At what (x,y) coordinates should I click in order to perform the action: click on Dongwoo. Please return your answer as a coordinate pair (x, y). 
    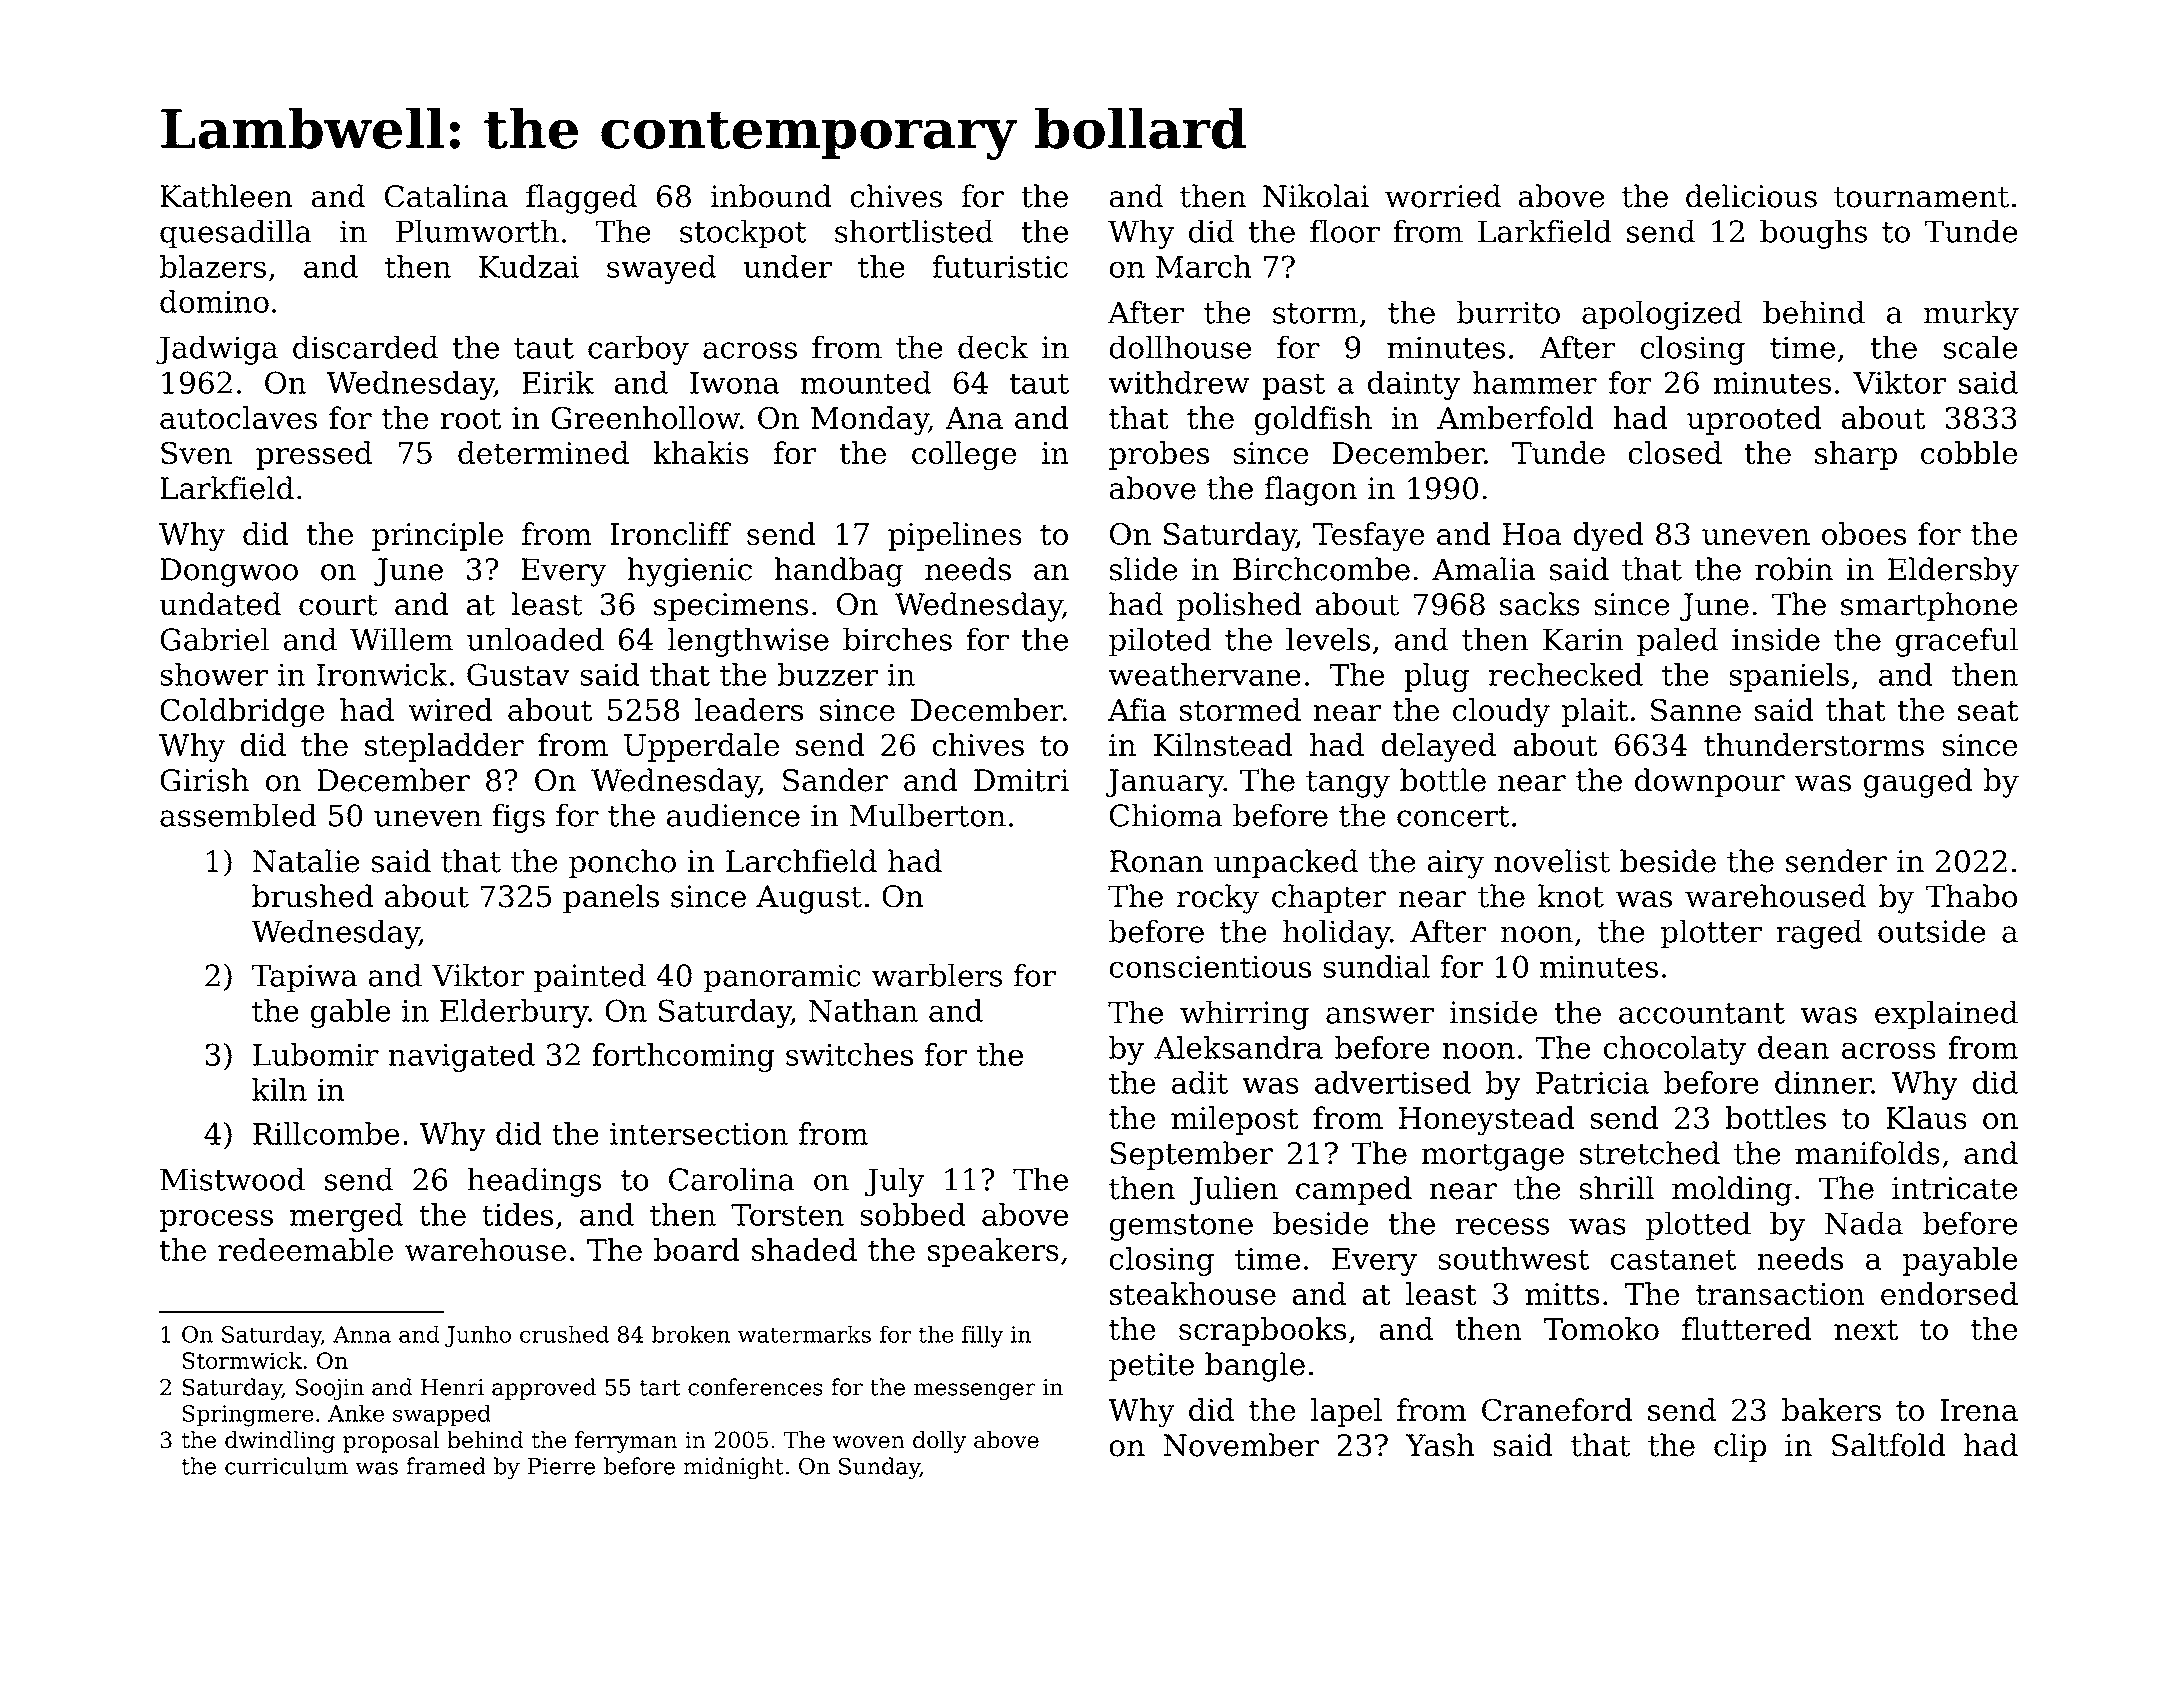
    Looking at the image, I should click on (229, 572).
